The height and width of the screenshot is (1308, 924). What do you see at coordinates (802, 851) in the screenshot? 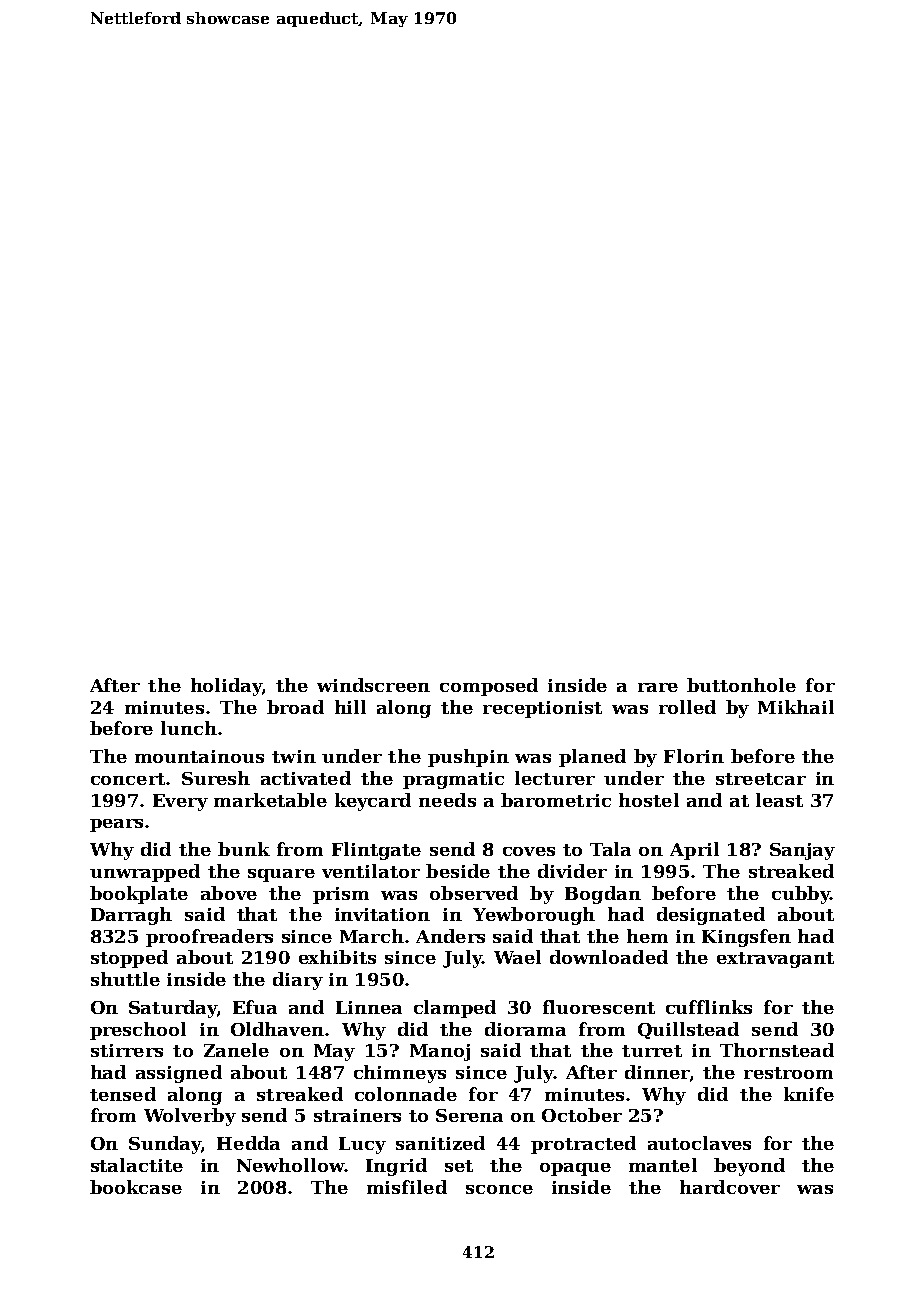
I see `Sanjay` at bounding box center [802, 851].
